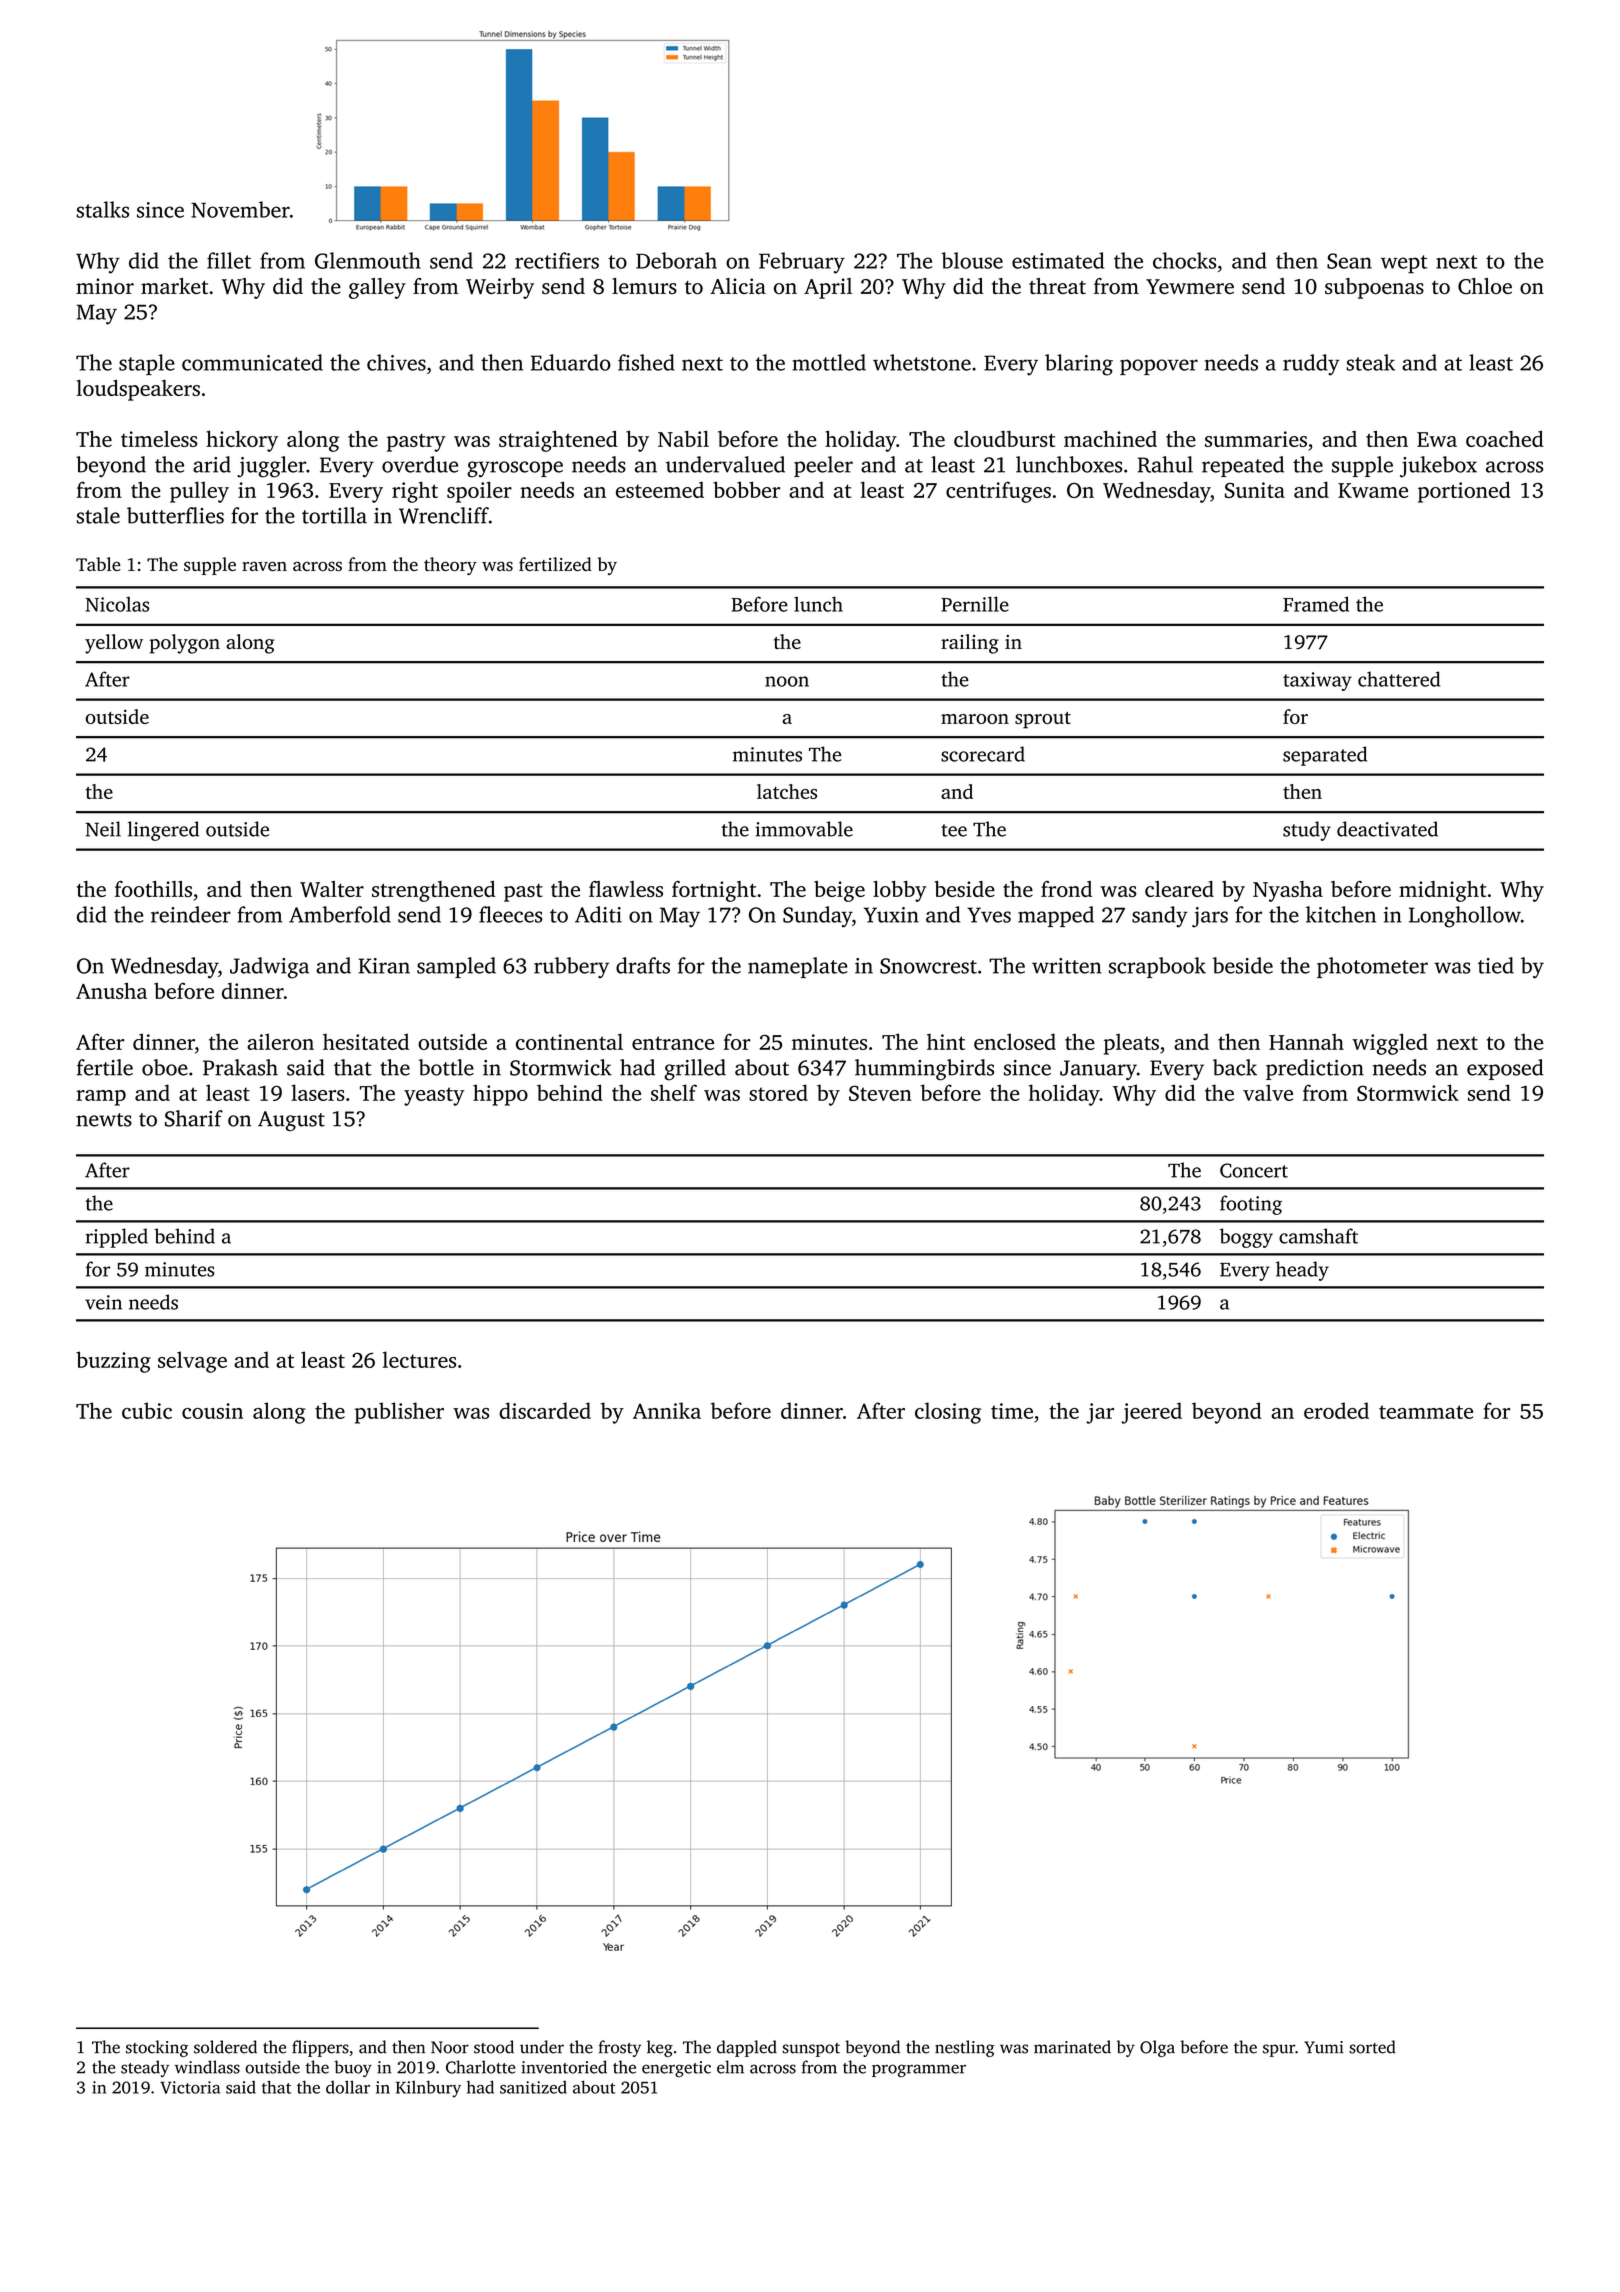 This image has width=1620, height=2292. Describe the element at coordinates (747, 2048) in the image. I see `dappled` at that location.
